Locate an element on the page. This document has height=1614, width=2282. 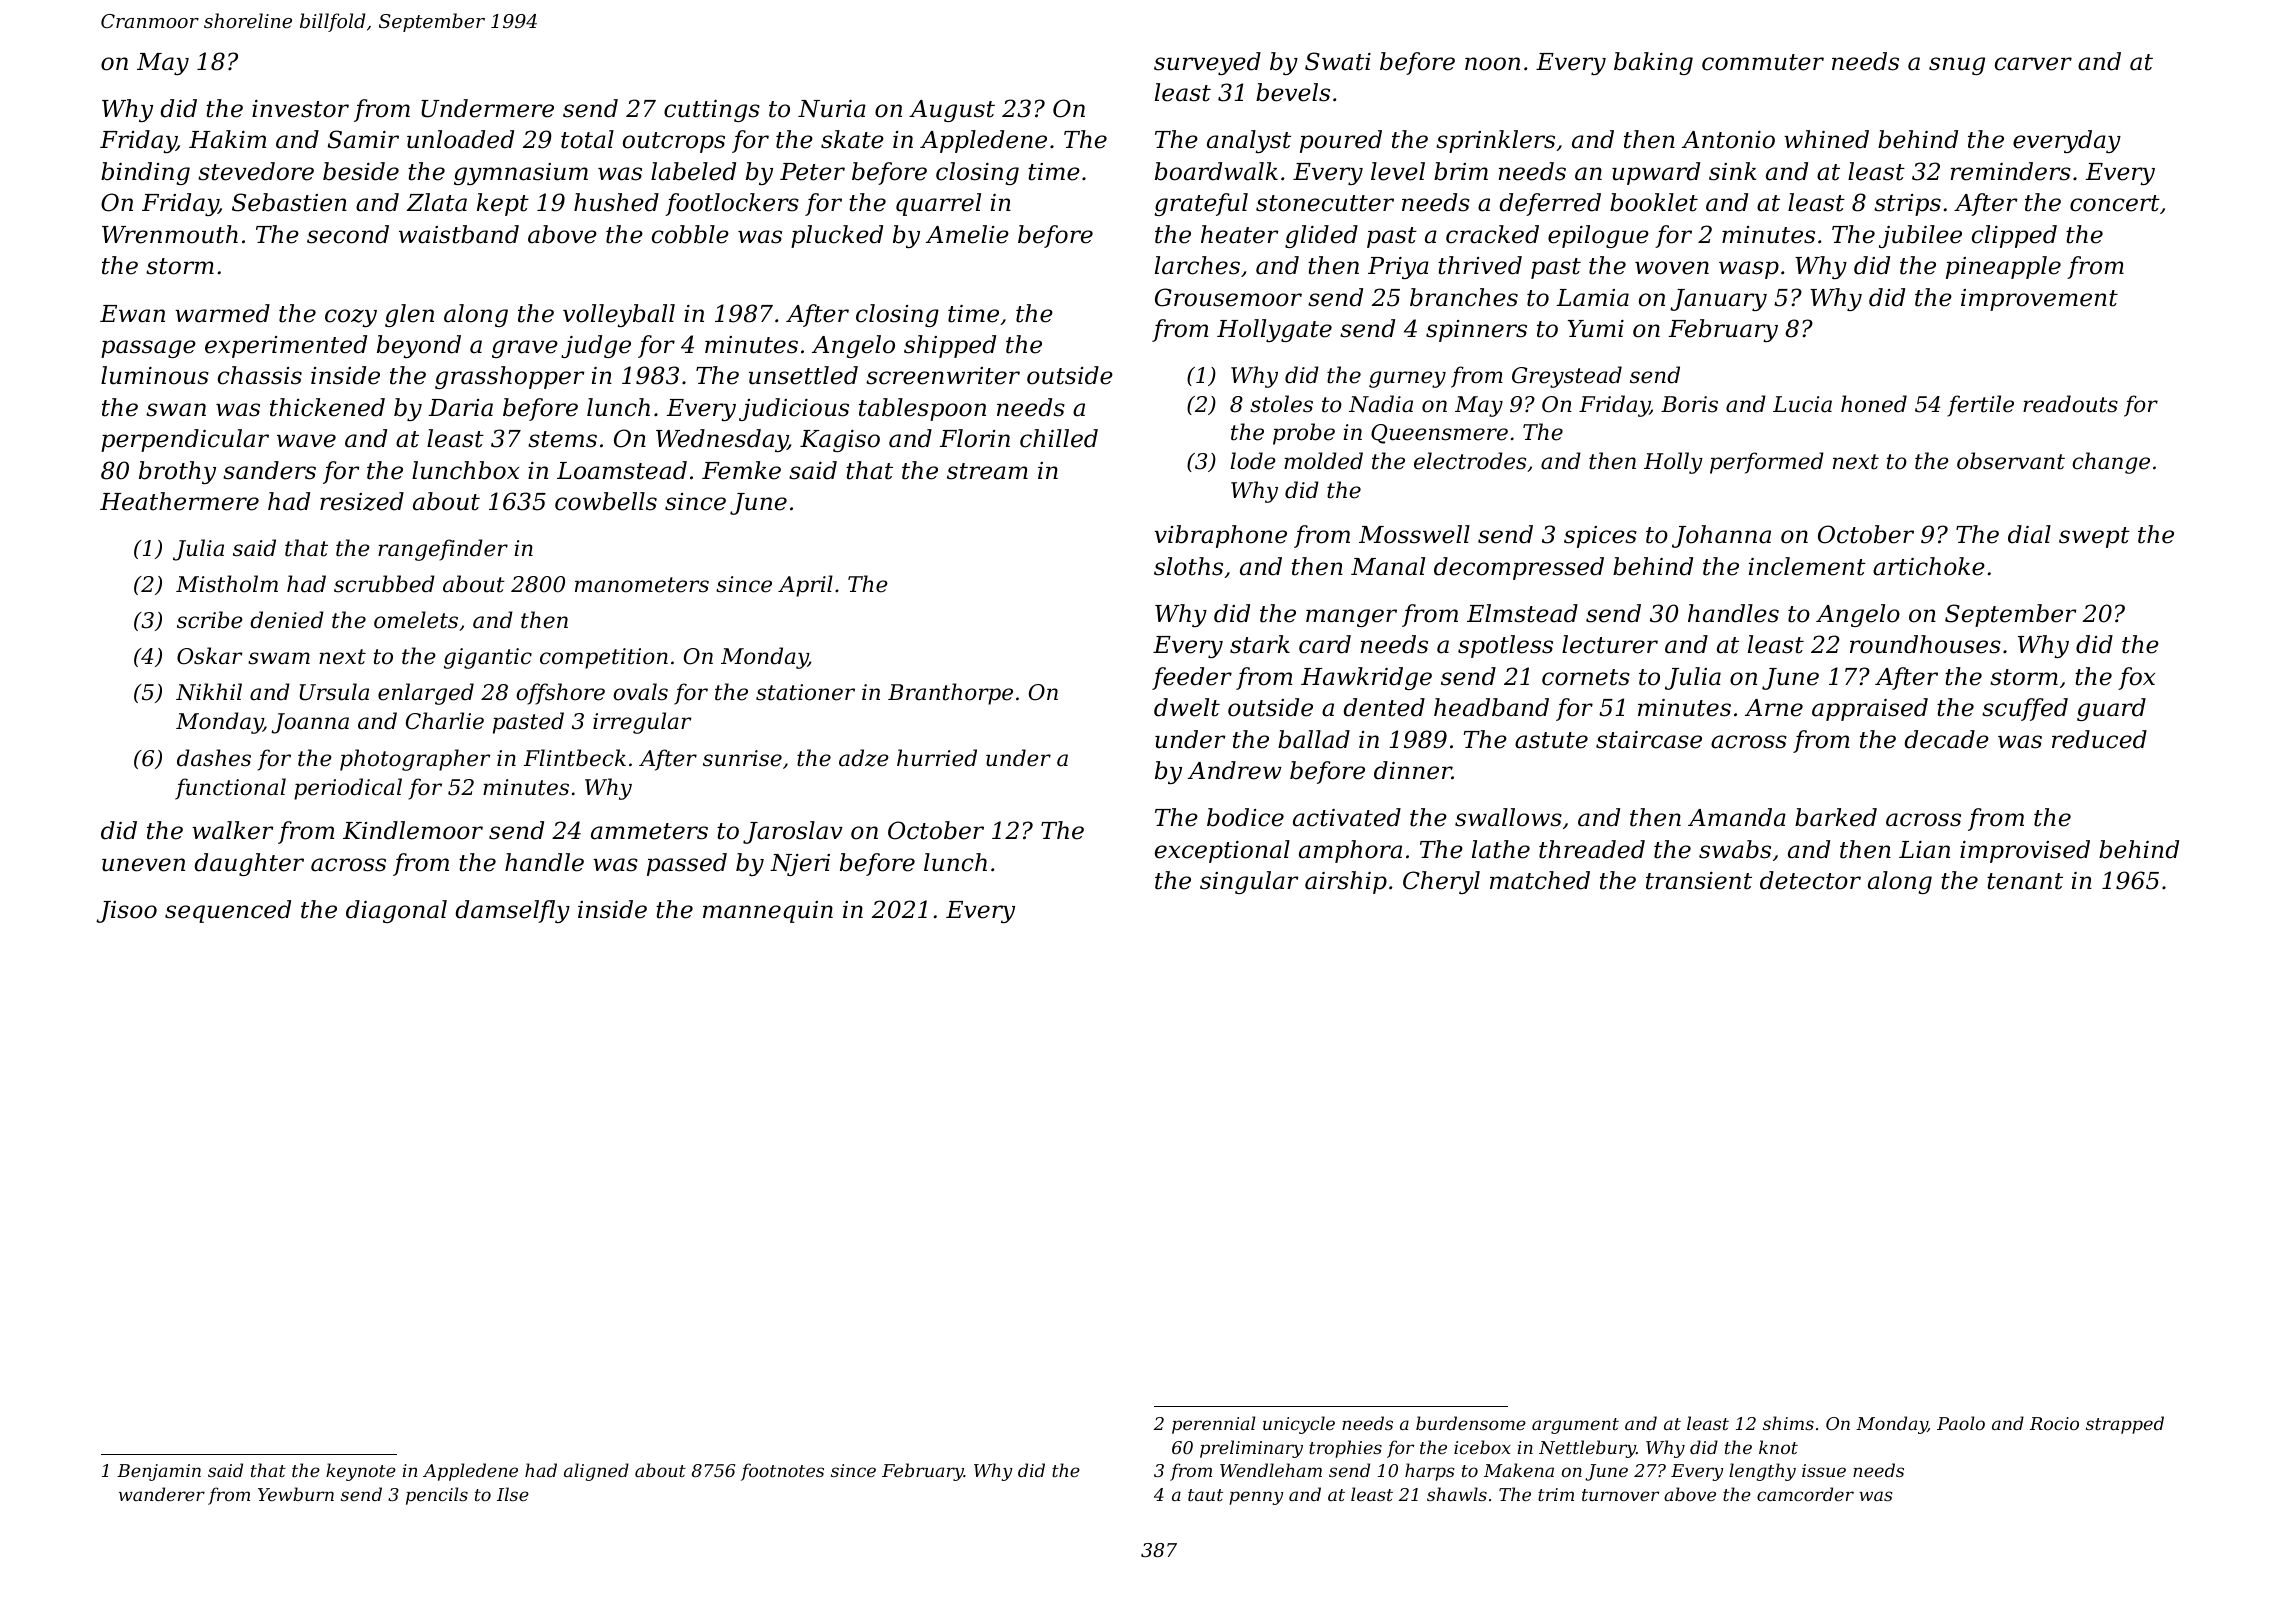
carver is located at coordinates (2033, 64).
